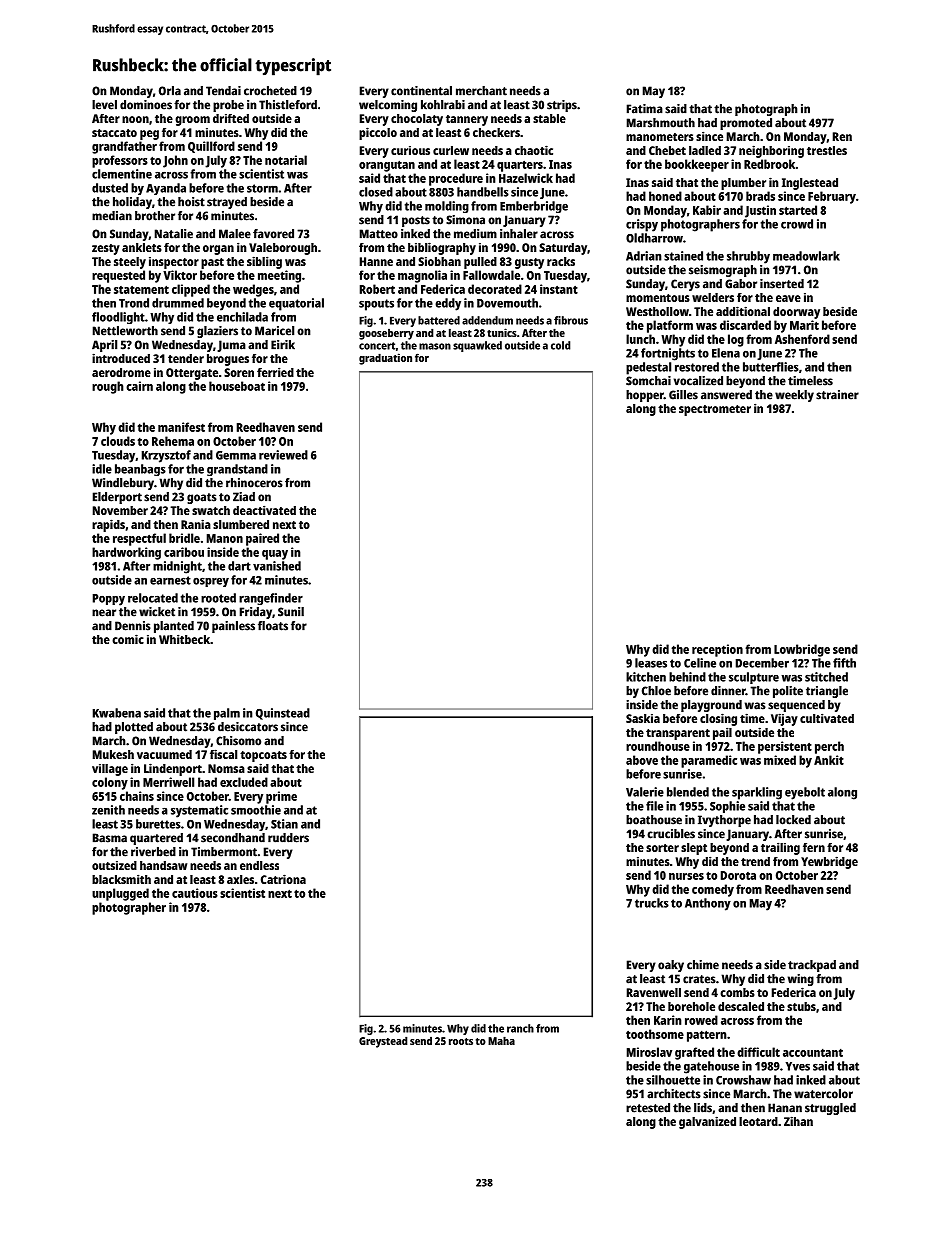 This image has width=952, height=1233. Describe the element at coordinates (223, 91) in the image. I see `Tendai` at that location.
